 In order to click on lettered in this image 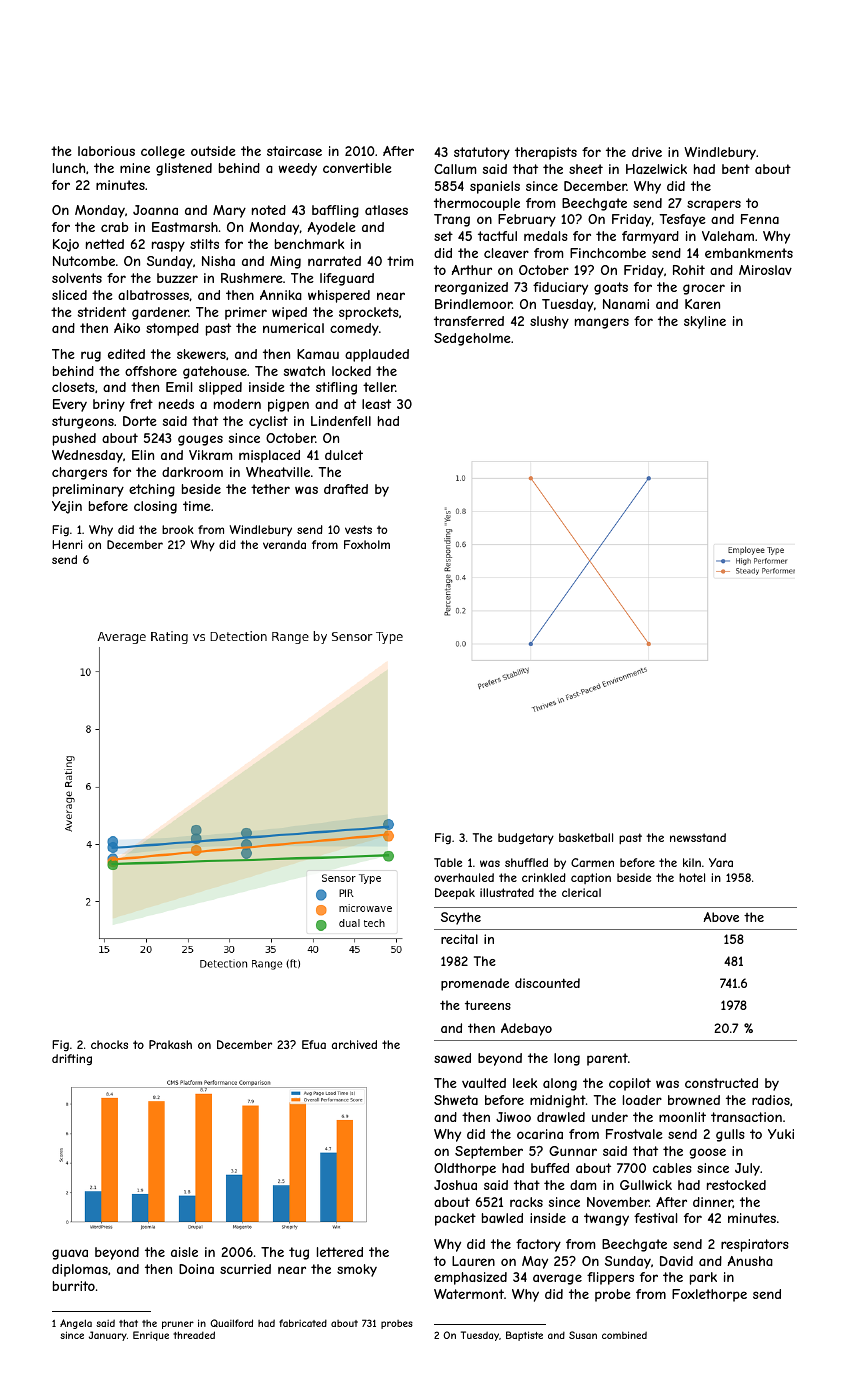, I will do `click(340, 1252)`.
